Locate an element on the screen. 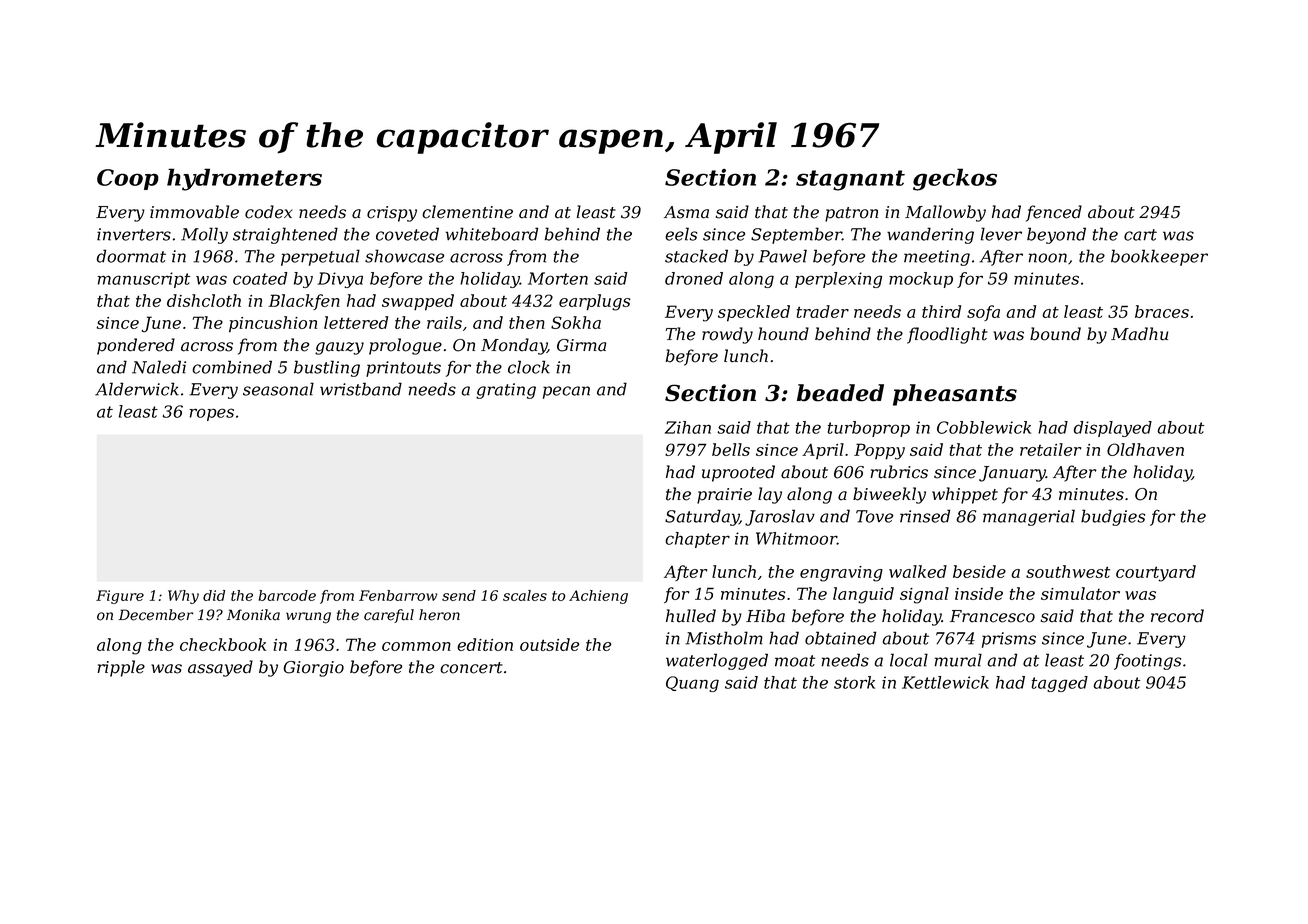 The image size is (1308, 924). stagnant is located at coordinates (850, 180).
